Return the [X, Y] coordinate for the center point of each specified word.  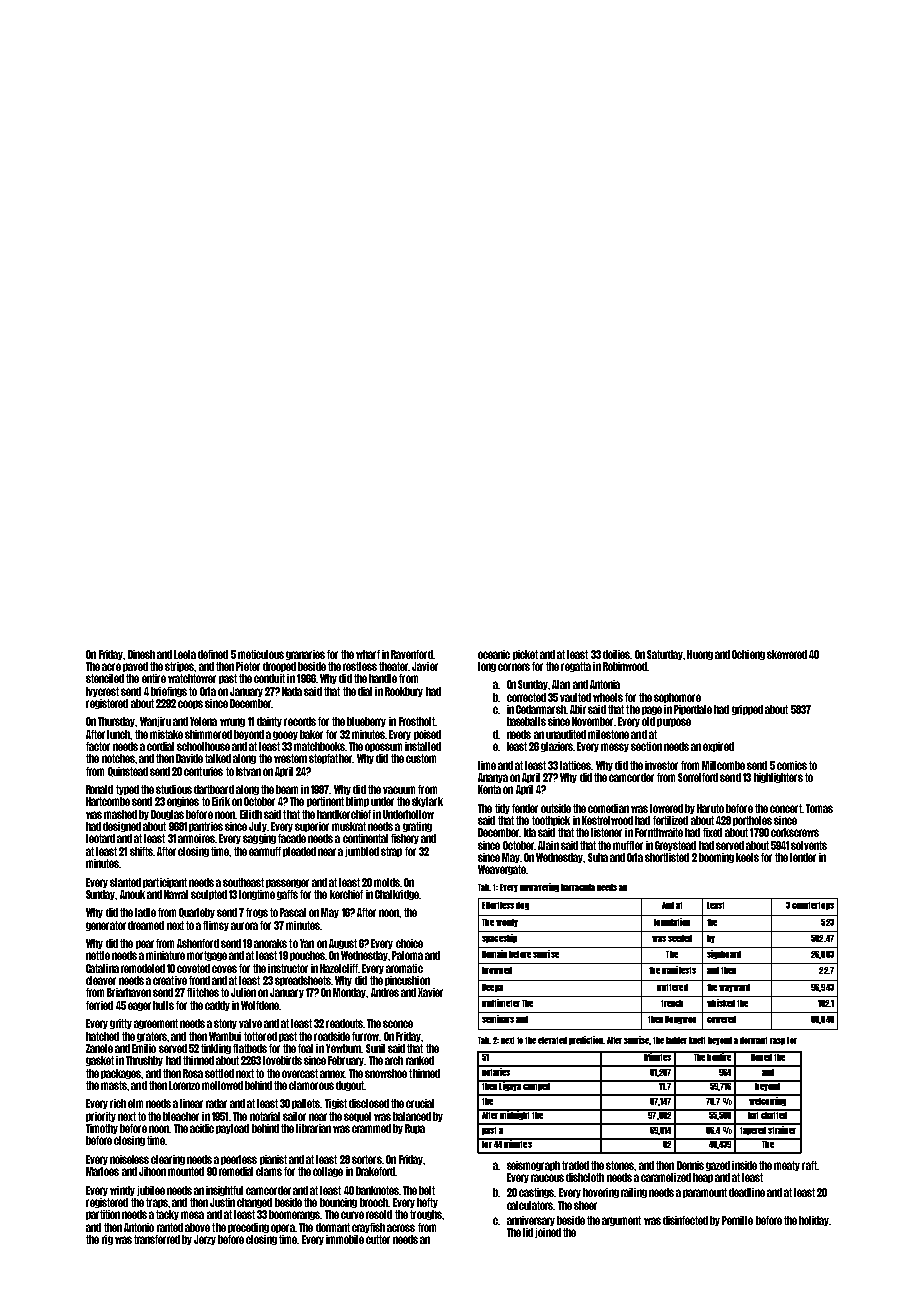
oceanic [494, 654]
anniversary [531, 1221]
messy [615, 747]
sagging [259, 839]
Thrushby [144, 1061]
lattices [575, 765]
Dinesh [141, 654]
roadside [332, 1036]
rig [107, 1240]
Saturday [665, 655]
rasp [777, 1041]
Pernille [737, 1220]
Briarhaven [129, 992]
